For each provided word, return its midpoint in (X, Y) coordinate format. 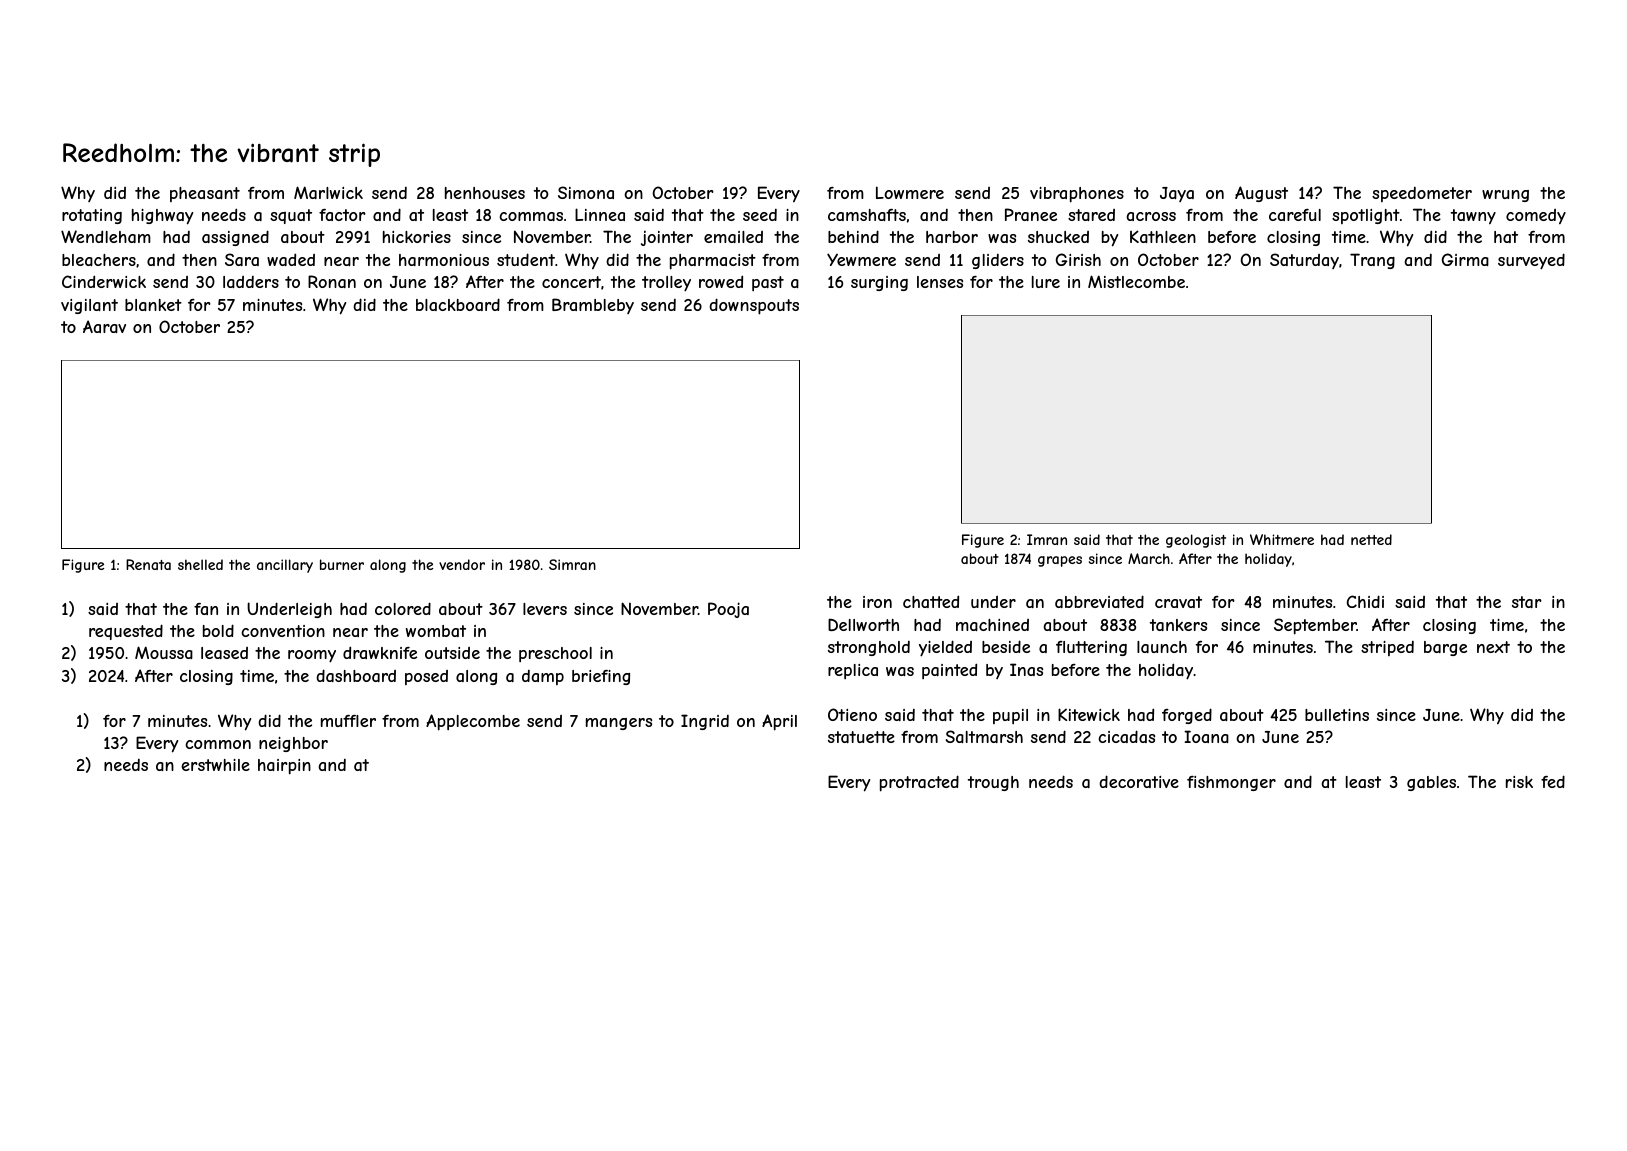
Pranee (1031, 214)
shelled (200, 564)
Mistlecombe (1136, 281)
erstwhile (215, 765)
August (1261, 194)
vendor (462, 564)
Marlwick (328, 192)
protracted (919, 783)
